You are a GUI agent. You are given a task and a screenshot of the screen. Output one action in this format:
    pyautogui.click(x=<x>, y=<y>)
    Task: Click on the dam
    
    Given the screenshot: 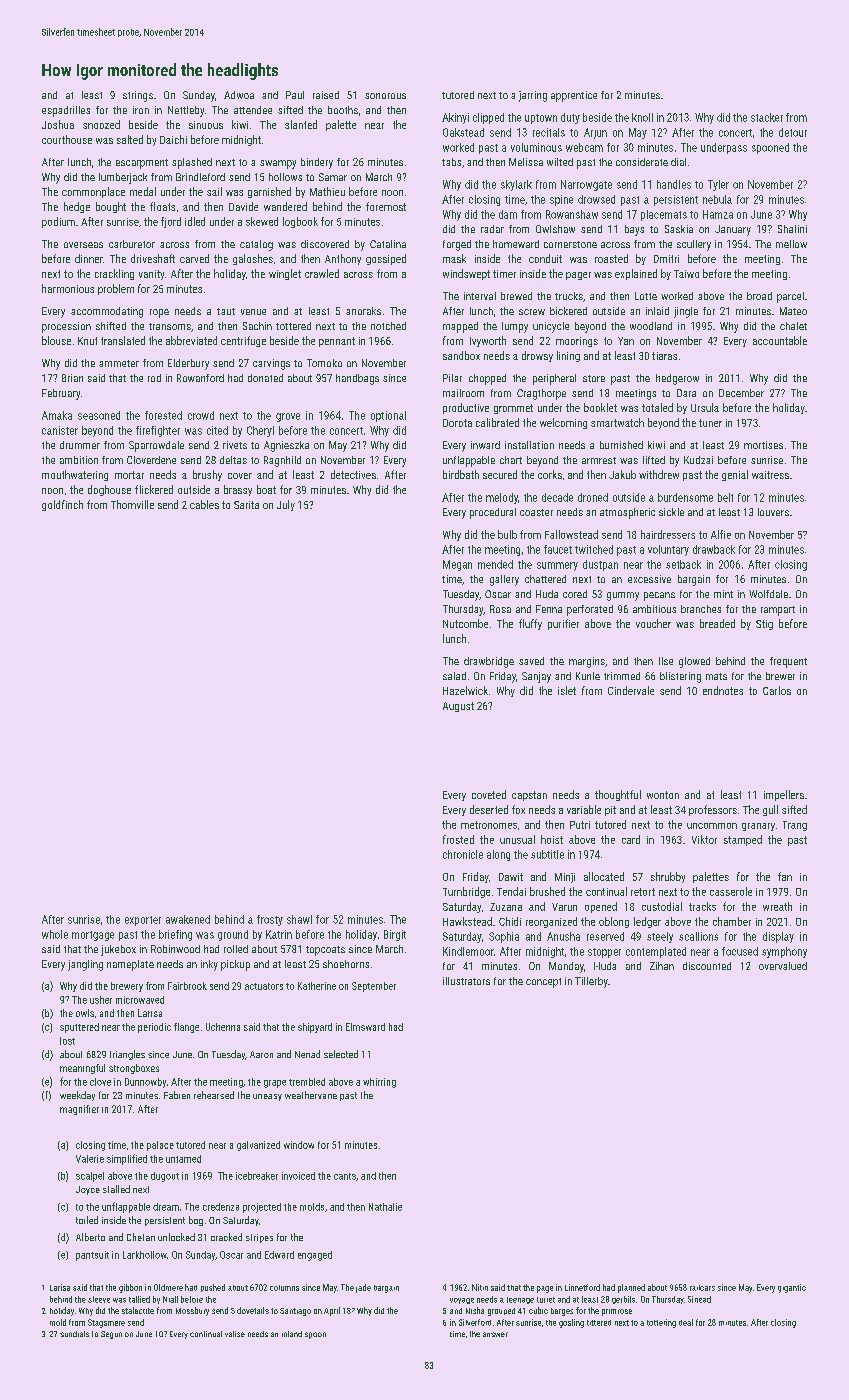 What is the action you would take?
    pyautogui.click(x=508, y=214)
